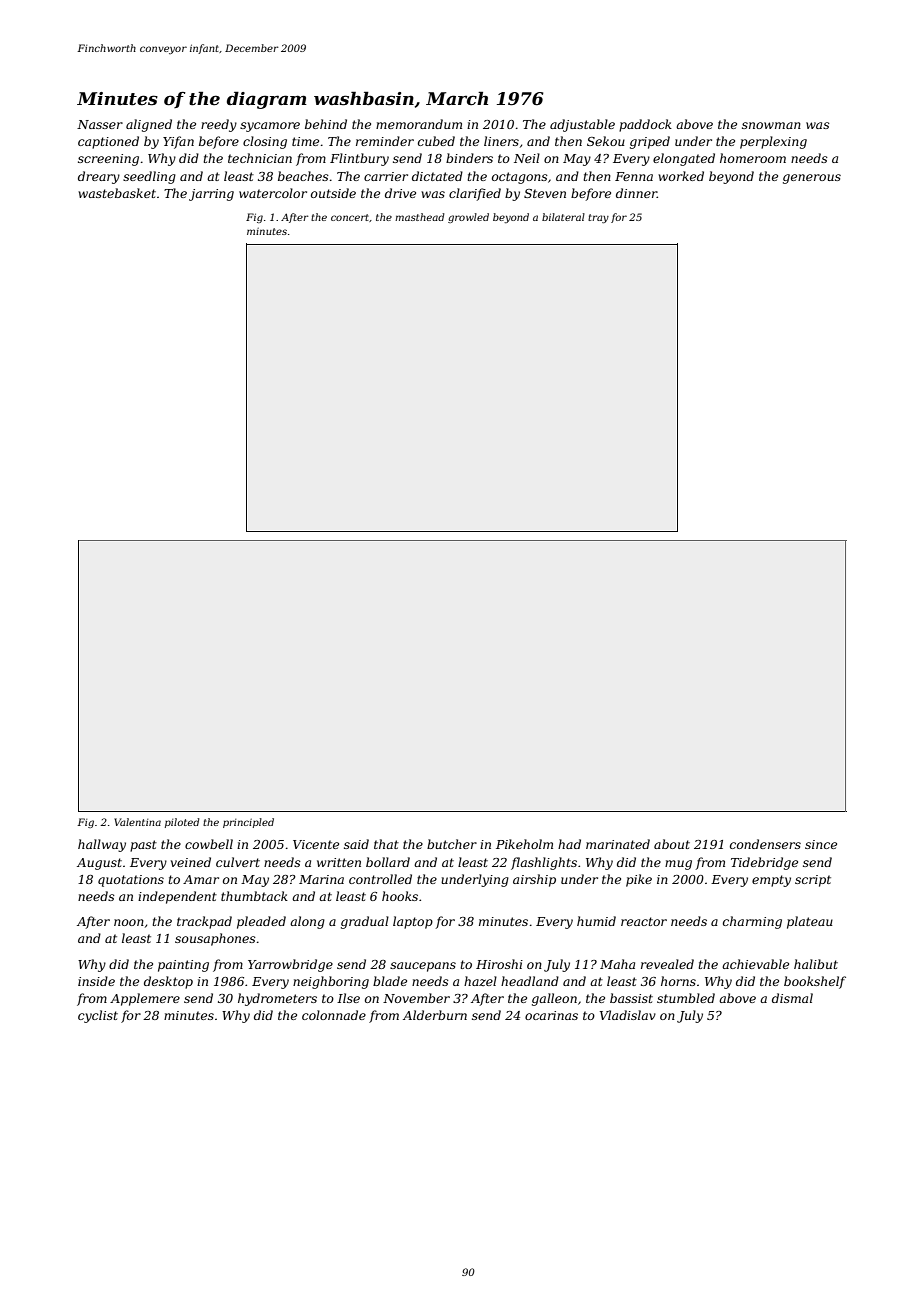 This document has width=924, height=1308. Describe the element at coordinates (771, 125) in the document. I see `snowman` at that location.
